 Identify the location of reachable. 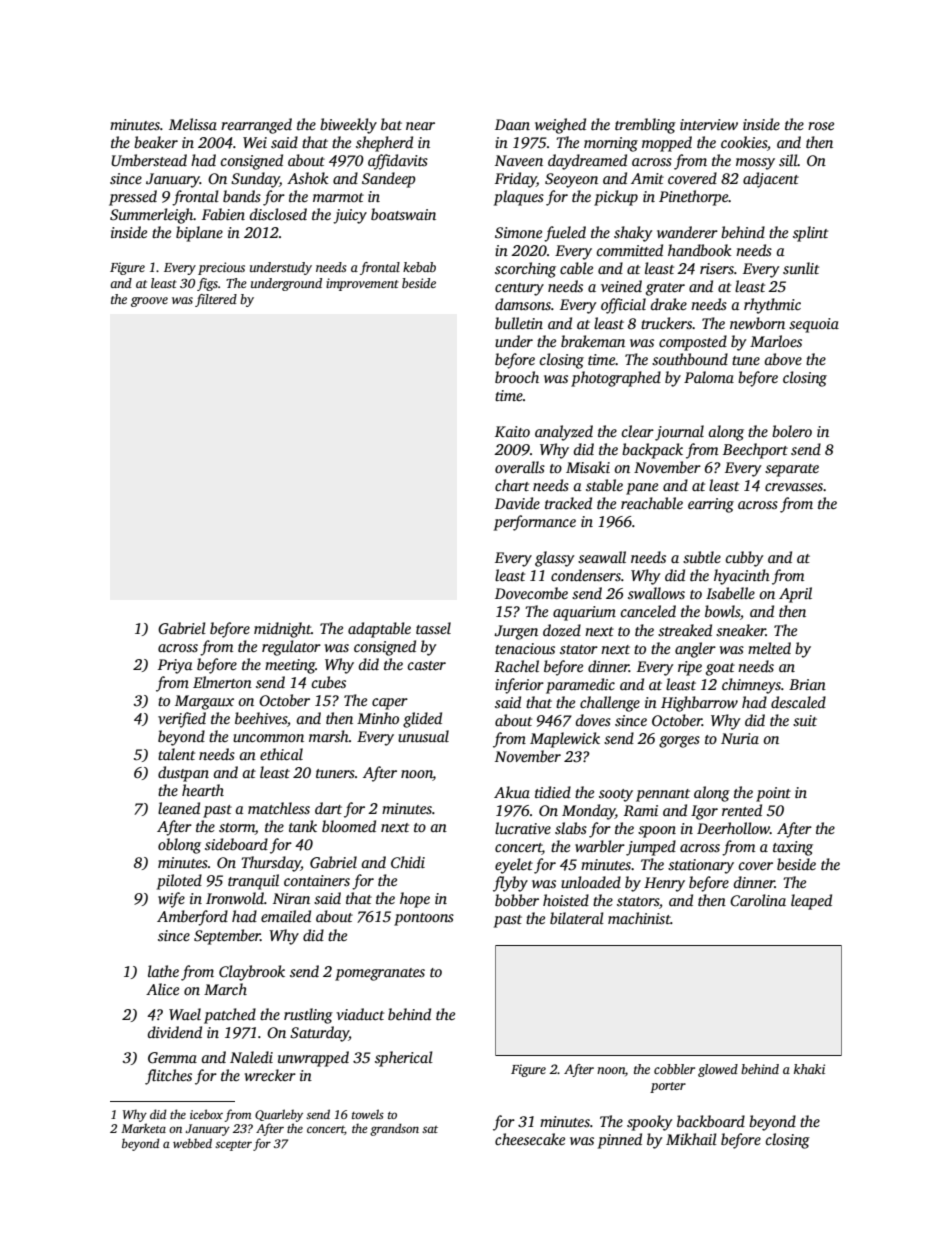
(652, 503).
